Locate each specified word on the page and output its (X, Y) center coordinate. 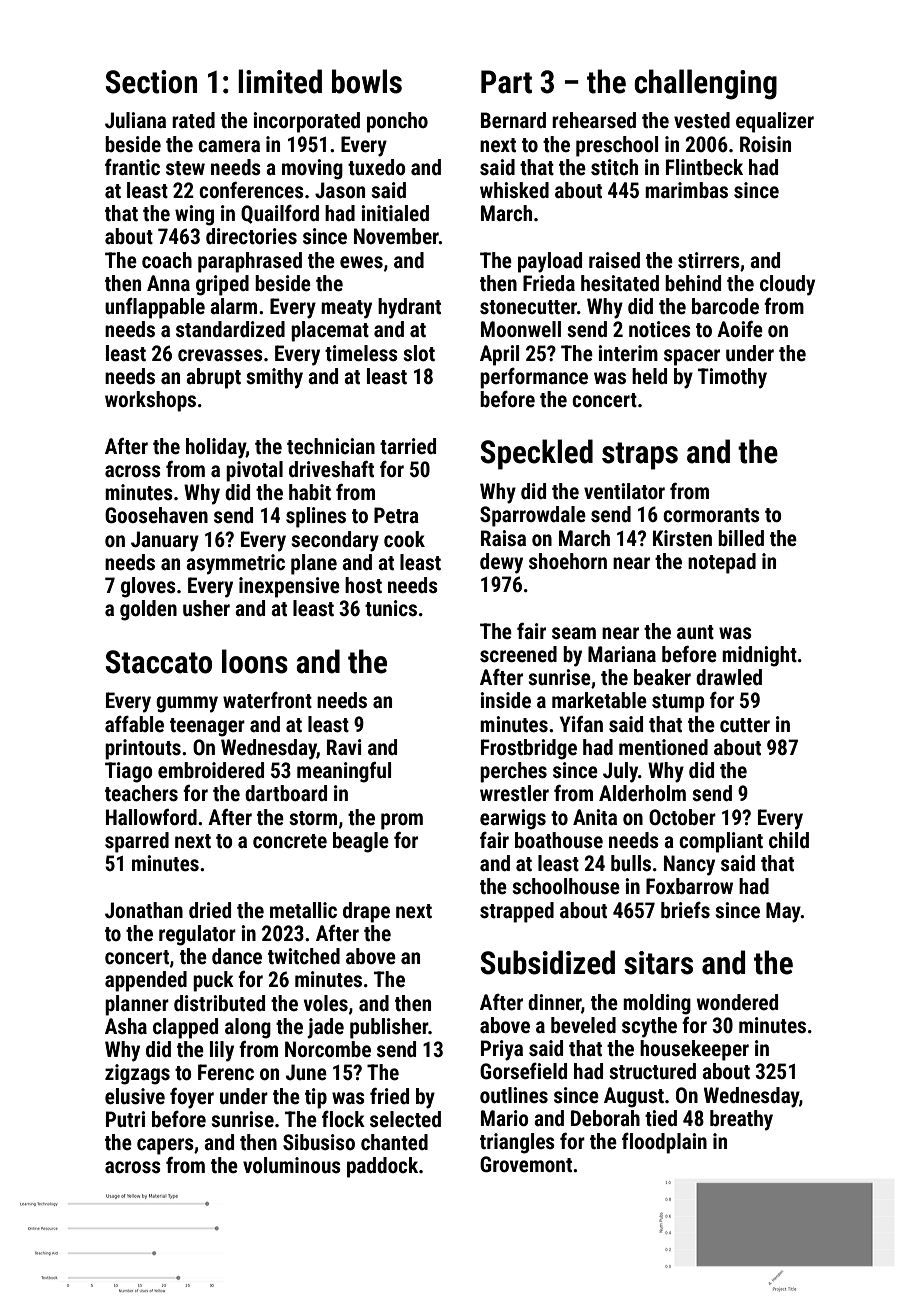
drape (366, 912)
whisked (514, 190)
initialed (395, 213)
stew (185, 168)
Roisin (765, 144)
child (789, 840)
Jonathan (144, 910)
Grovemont (526, 1164)
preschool (617, 146)
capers (165, 1146)
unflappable (155, 308)
